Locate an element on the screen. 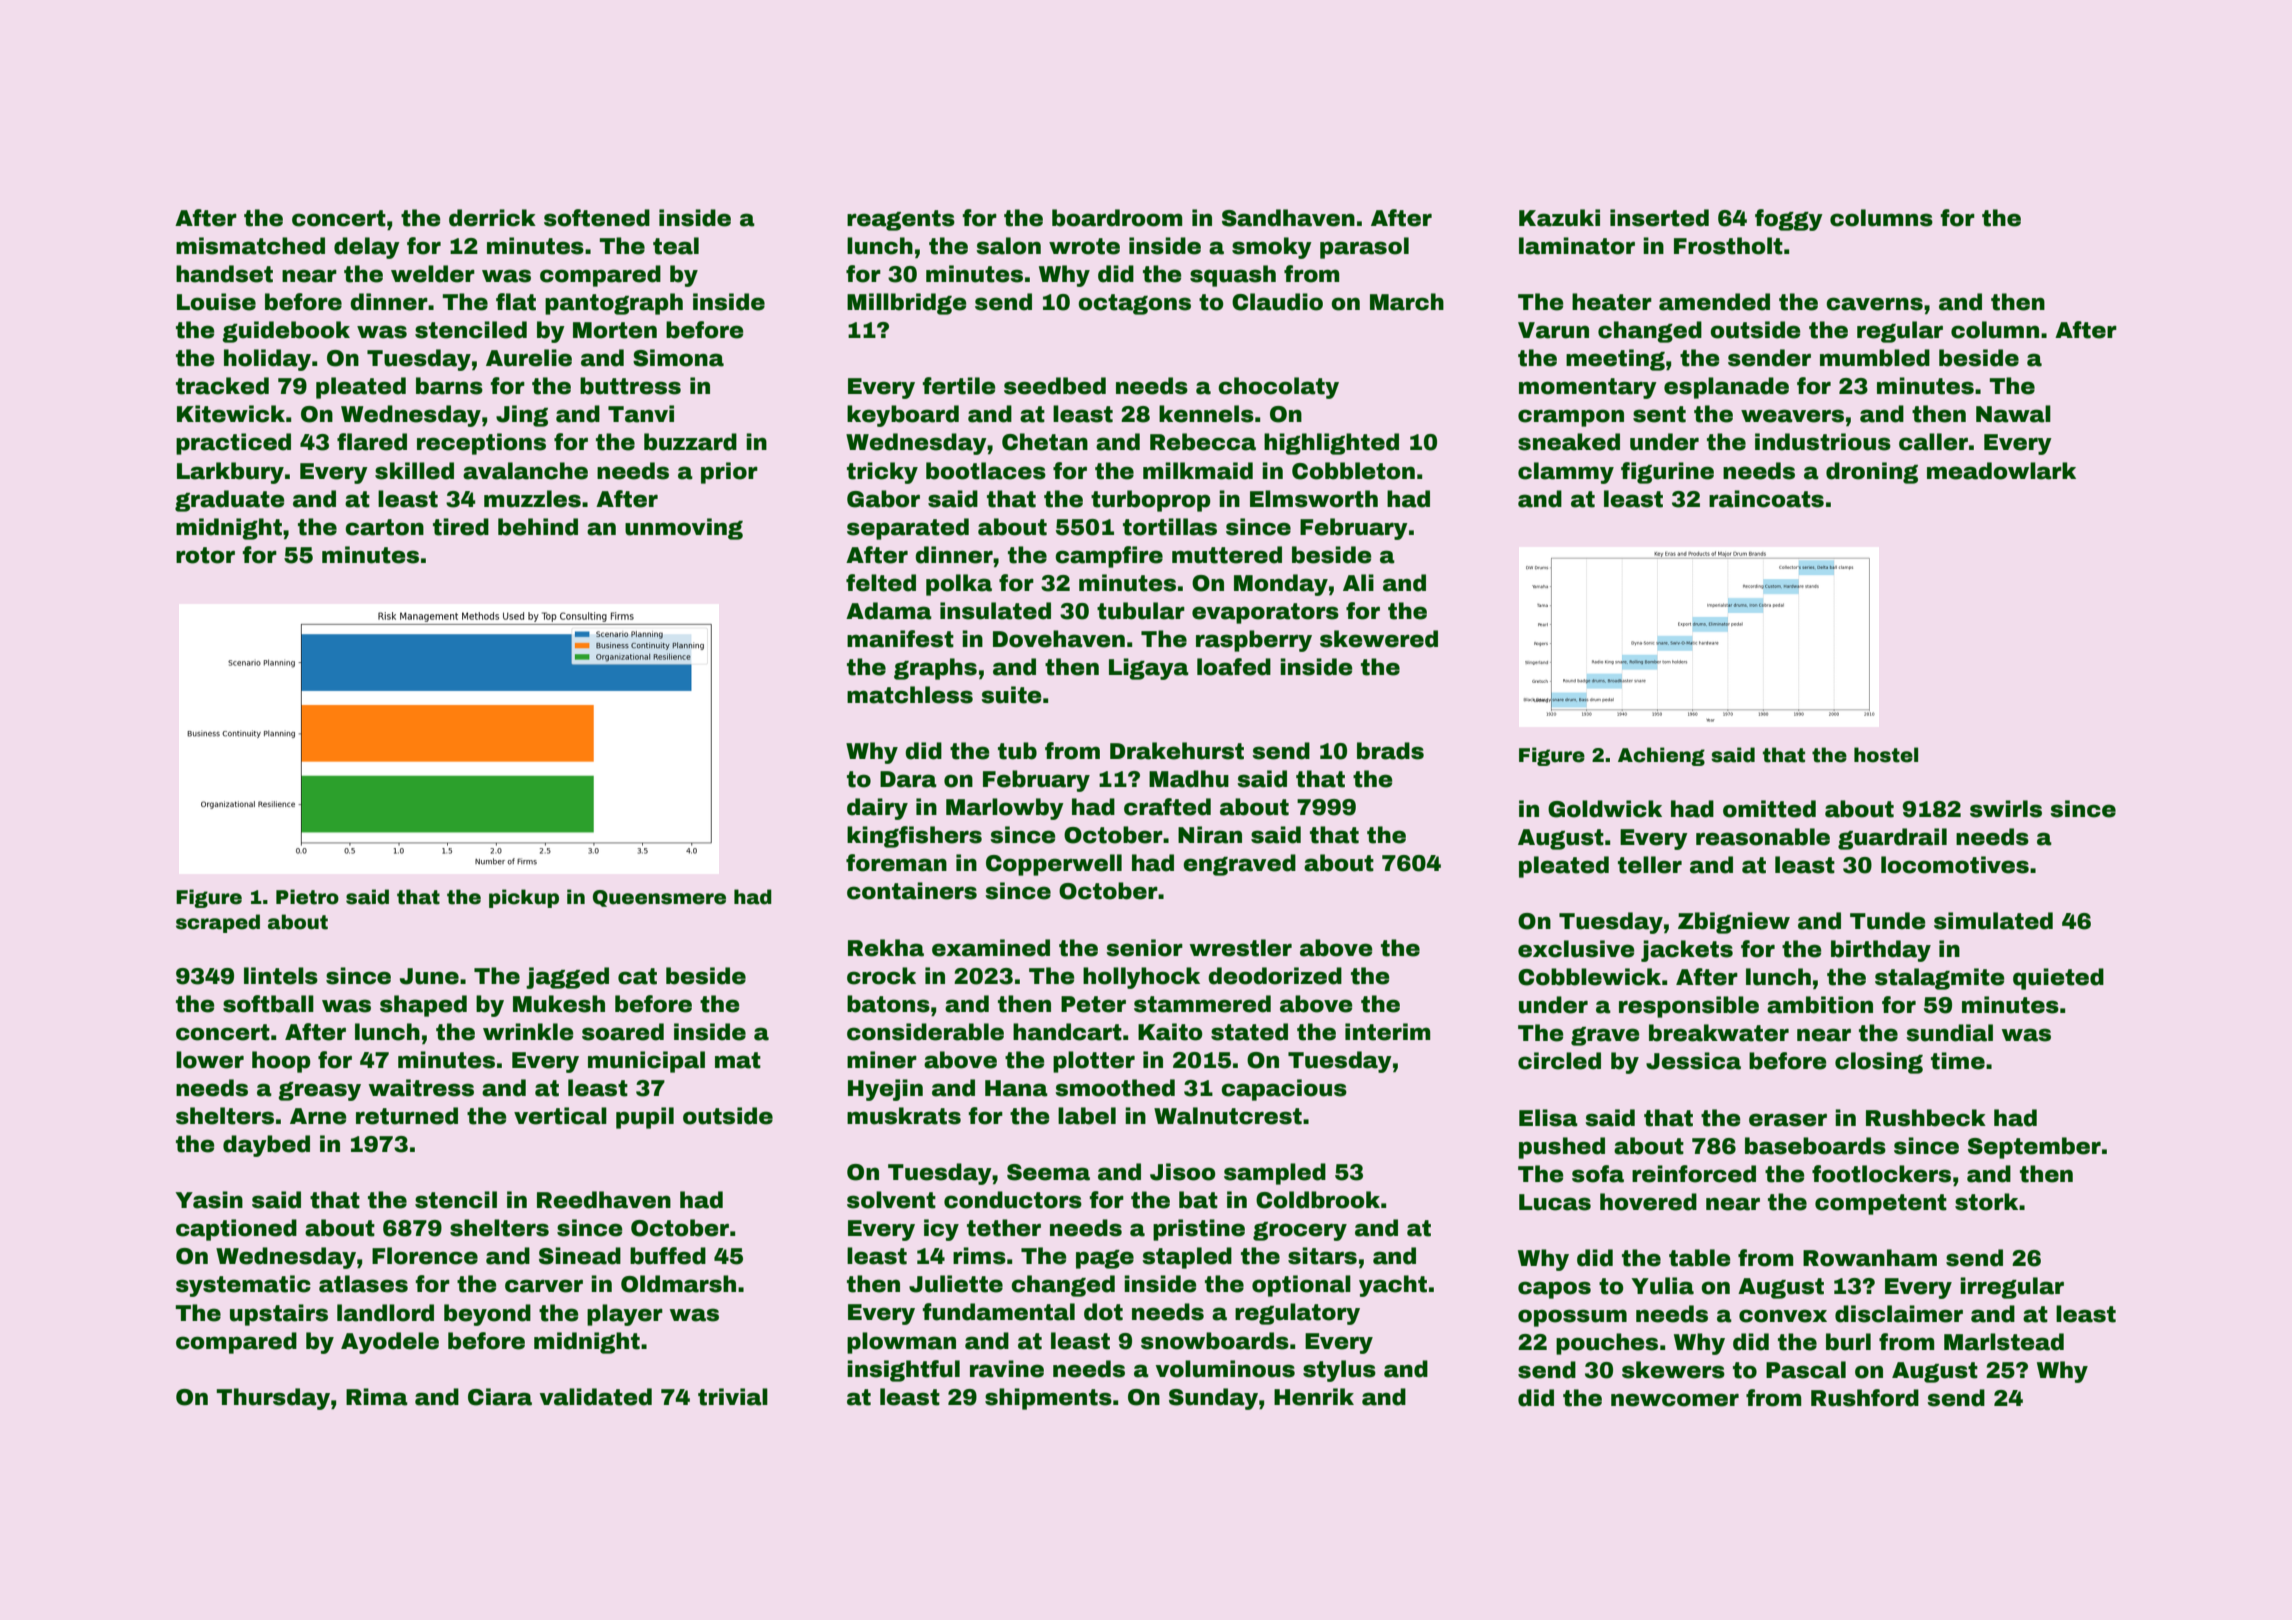 This screenshot has width=2292, height=1620. Gabor is located at coordinates (883, 499).
